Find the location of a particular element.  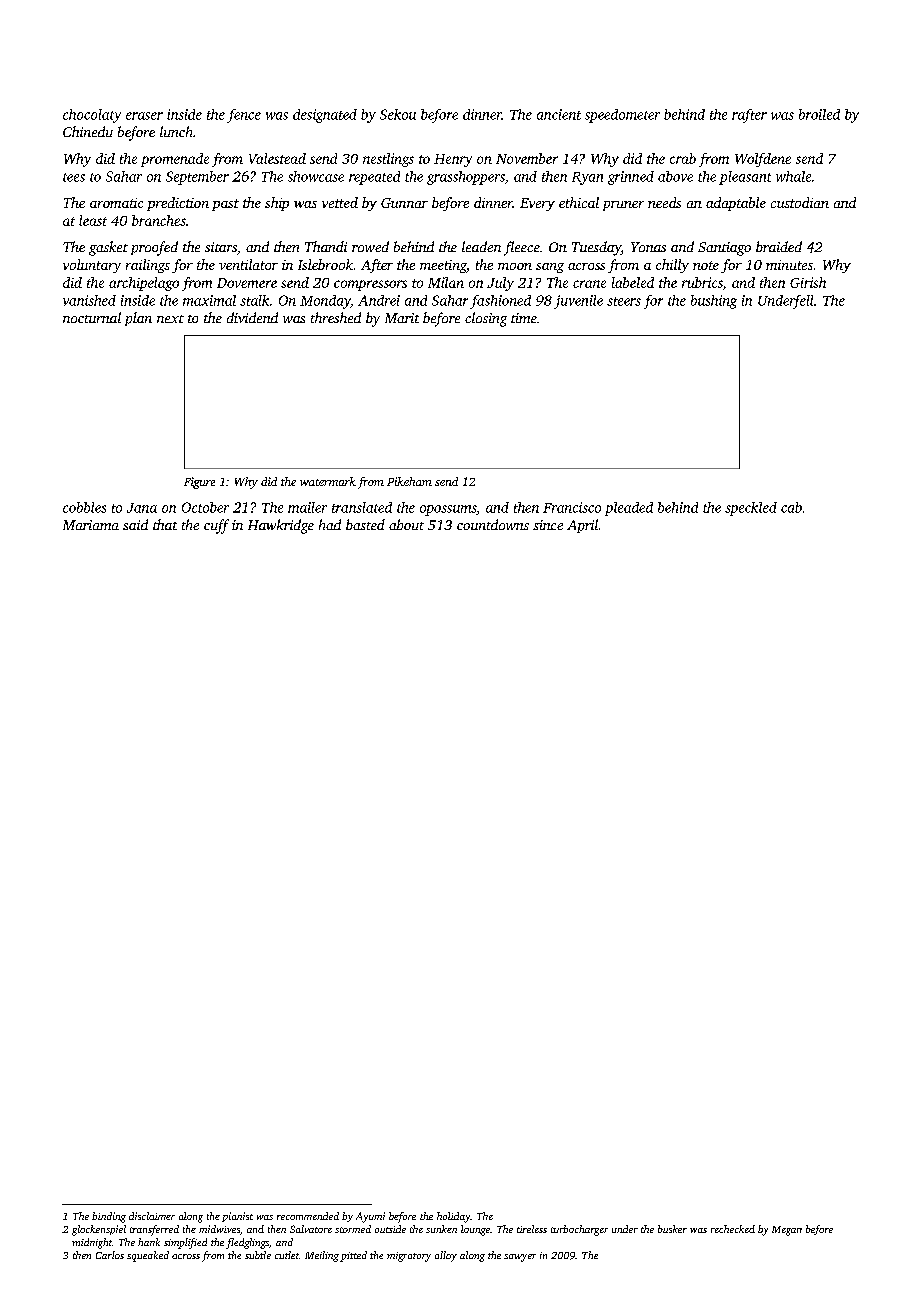

bushing is located at coordinates (714, 302).
